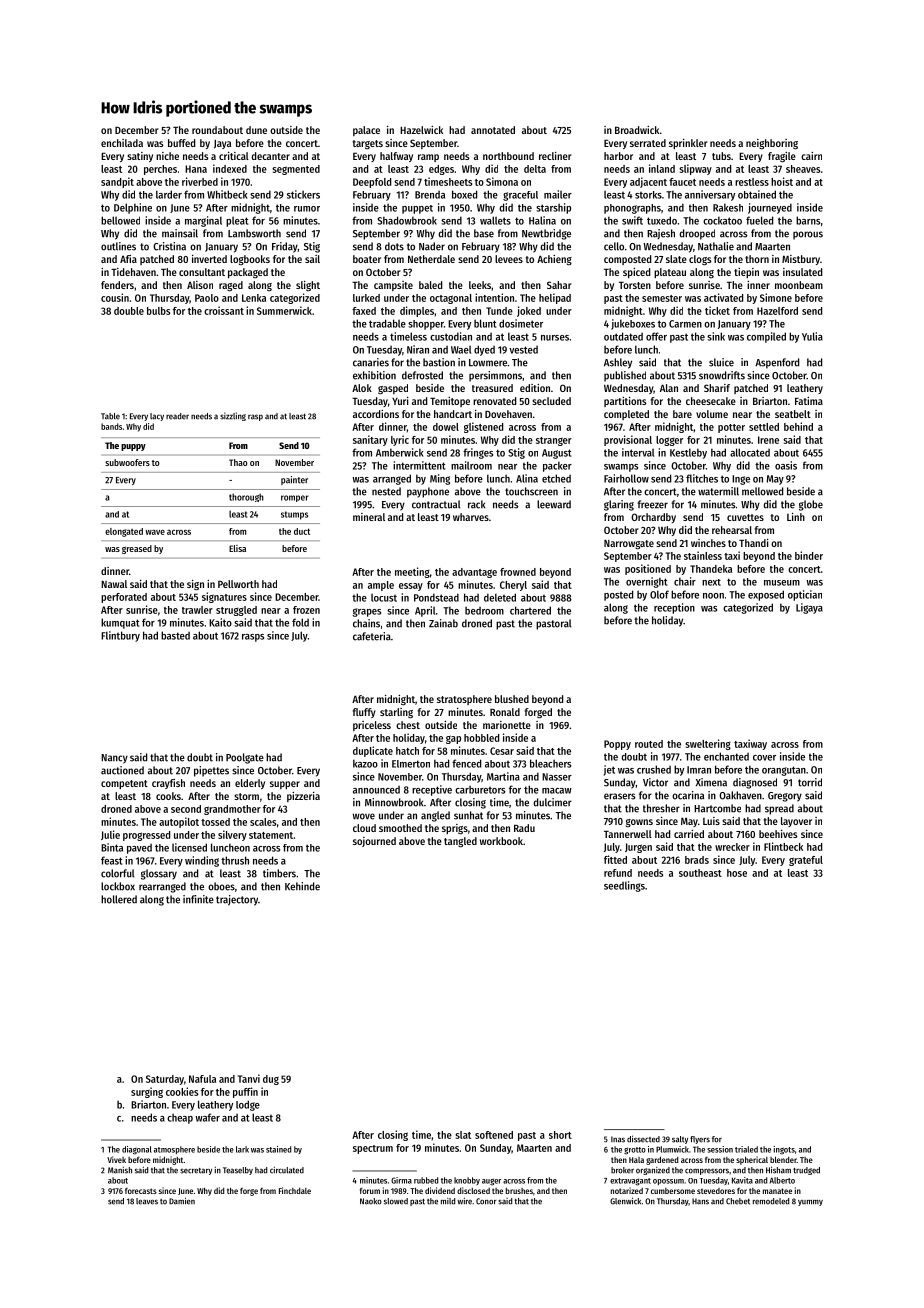 The height and width of the screenshot is (1308, 924). What do you see at coordinates (656, 336) in the screenshot?
I see `offer` at bounding box center [656, 336].
